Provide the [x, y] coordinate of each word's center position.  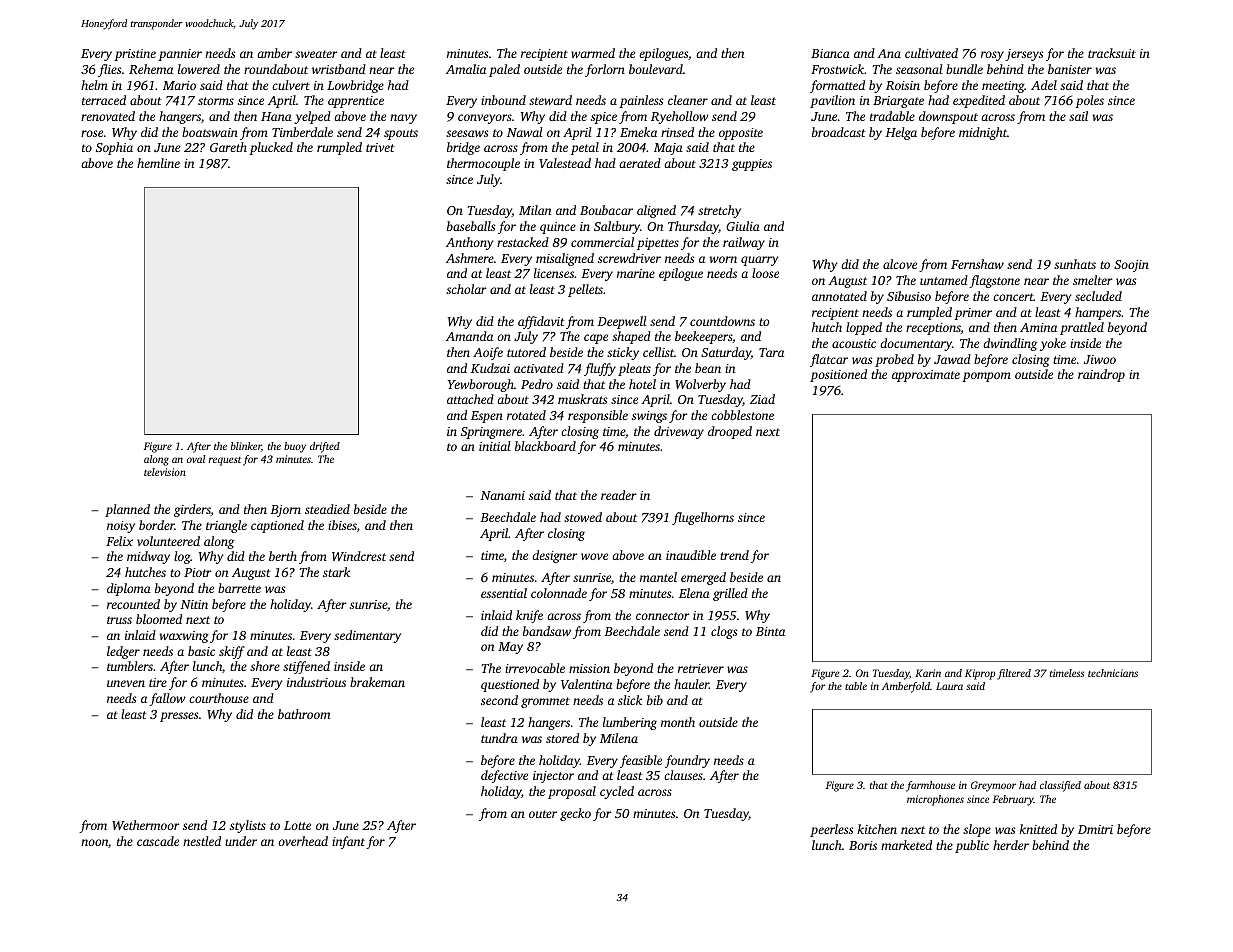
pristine [135, 55]
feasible [641, 761]
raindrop [1101, 375]
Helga [901, 133]
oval [196, 459]
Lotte [297, 825]
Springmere [491, 433]
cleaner [688, 100]
